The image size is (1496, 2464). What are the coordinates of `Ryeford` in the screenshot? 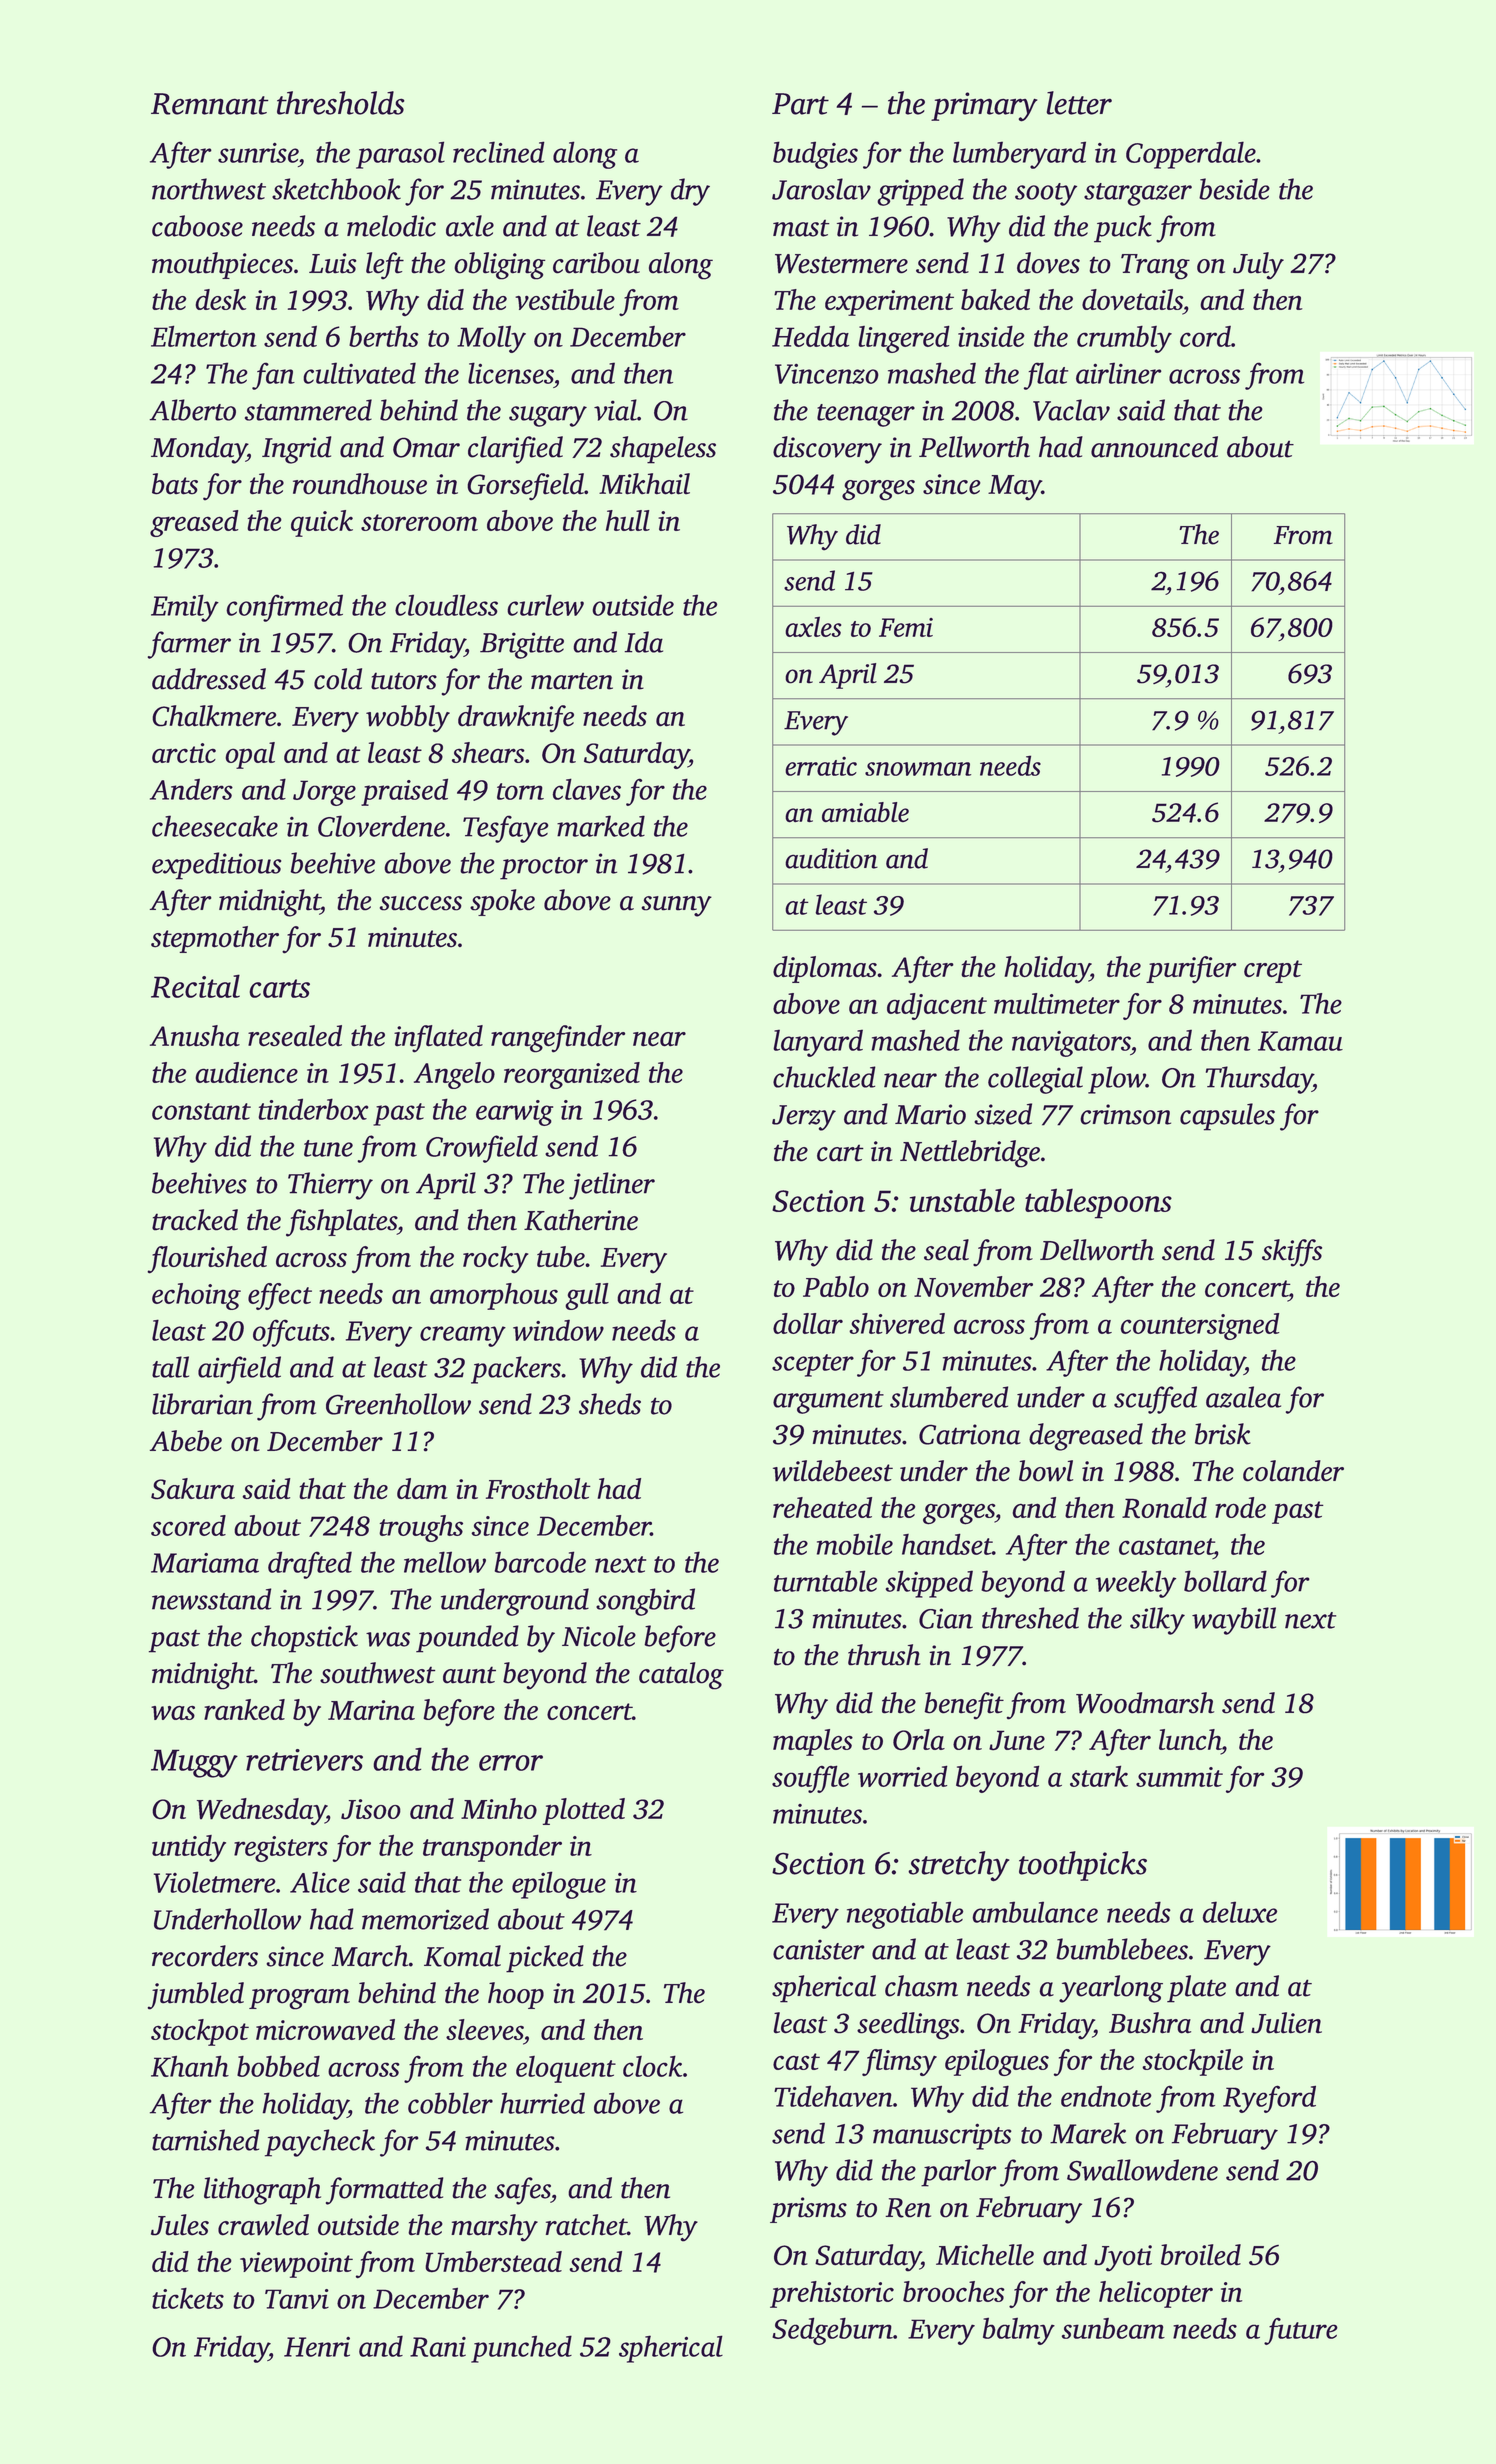 It's located at (1269, 2099).
